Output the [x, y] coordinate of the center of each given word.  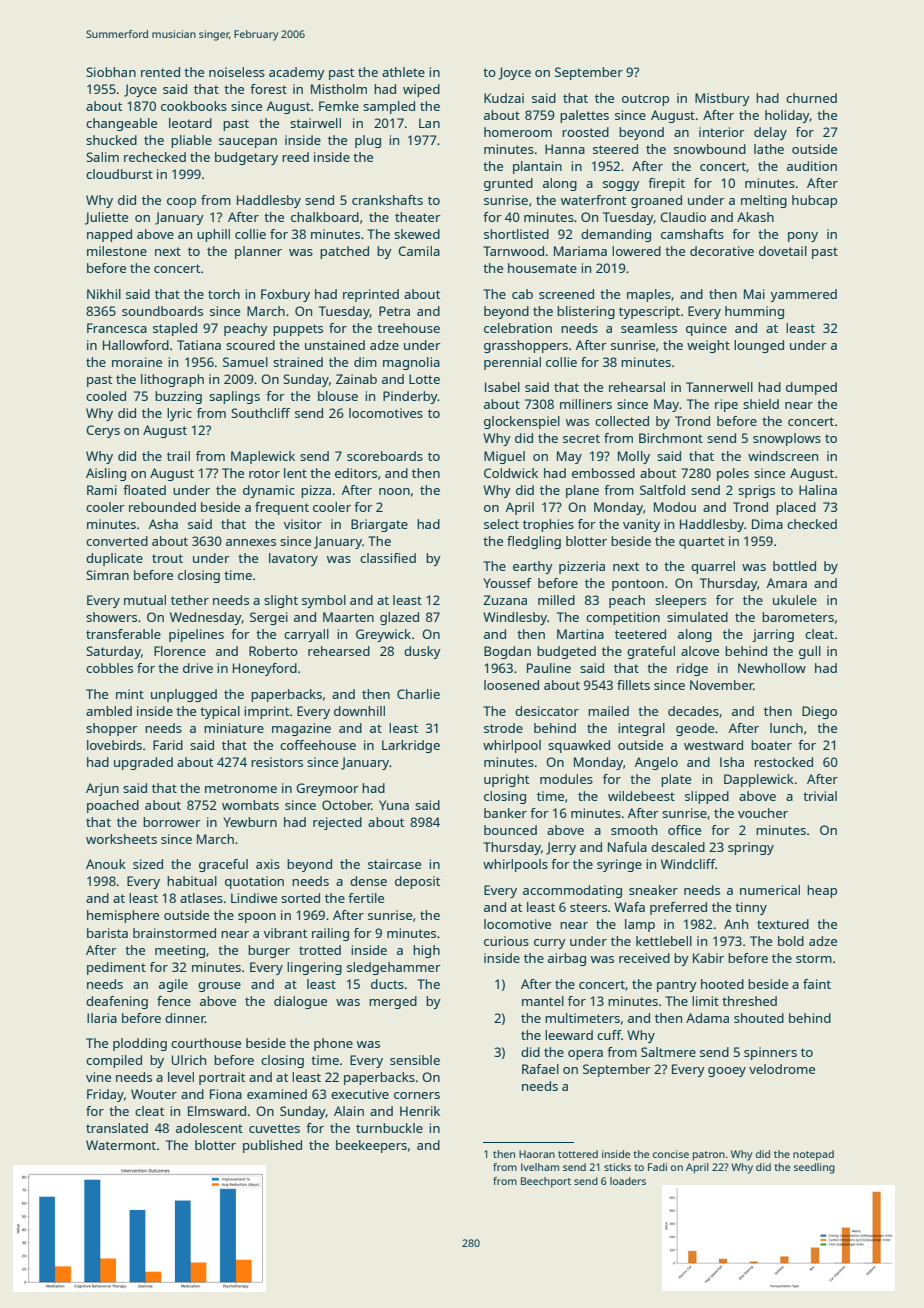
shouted [759, 1018]
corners [417, 1095]
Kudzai [504, 98]
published [272, 1146]
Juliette [106, 218]
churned [811, 98]
